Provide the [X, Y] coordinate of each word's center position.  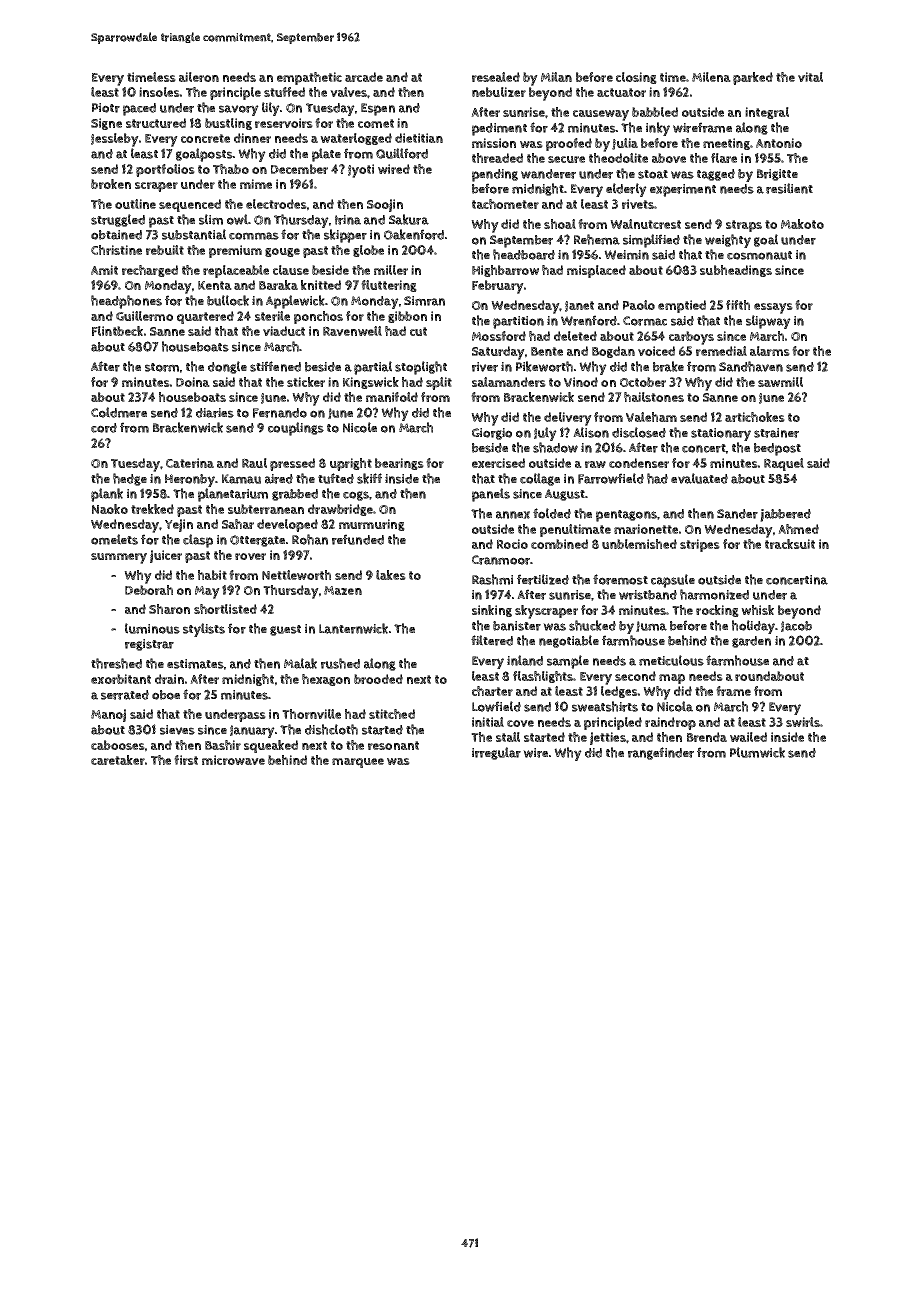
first [186, 760]
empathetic [309, 78]
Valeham [651, 417]
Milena [711, 77]
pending [495, 175]
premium [235, 251]
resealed [496, 77]
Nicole [360, 427]
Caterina [190, 463]
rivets [638, 204]
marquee [358, 763]
